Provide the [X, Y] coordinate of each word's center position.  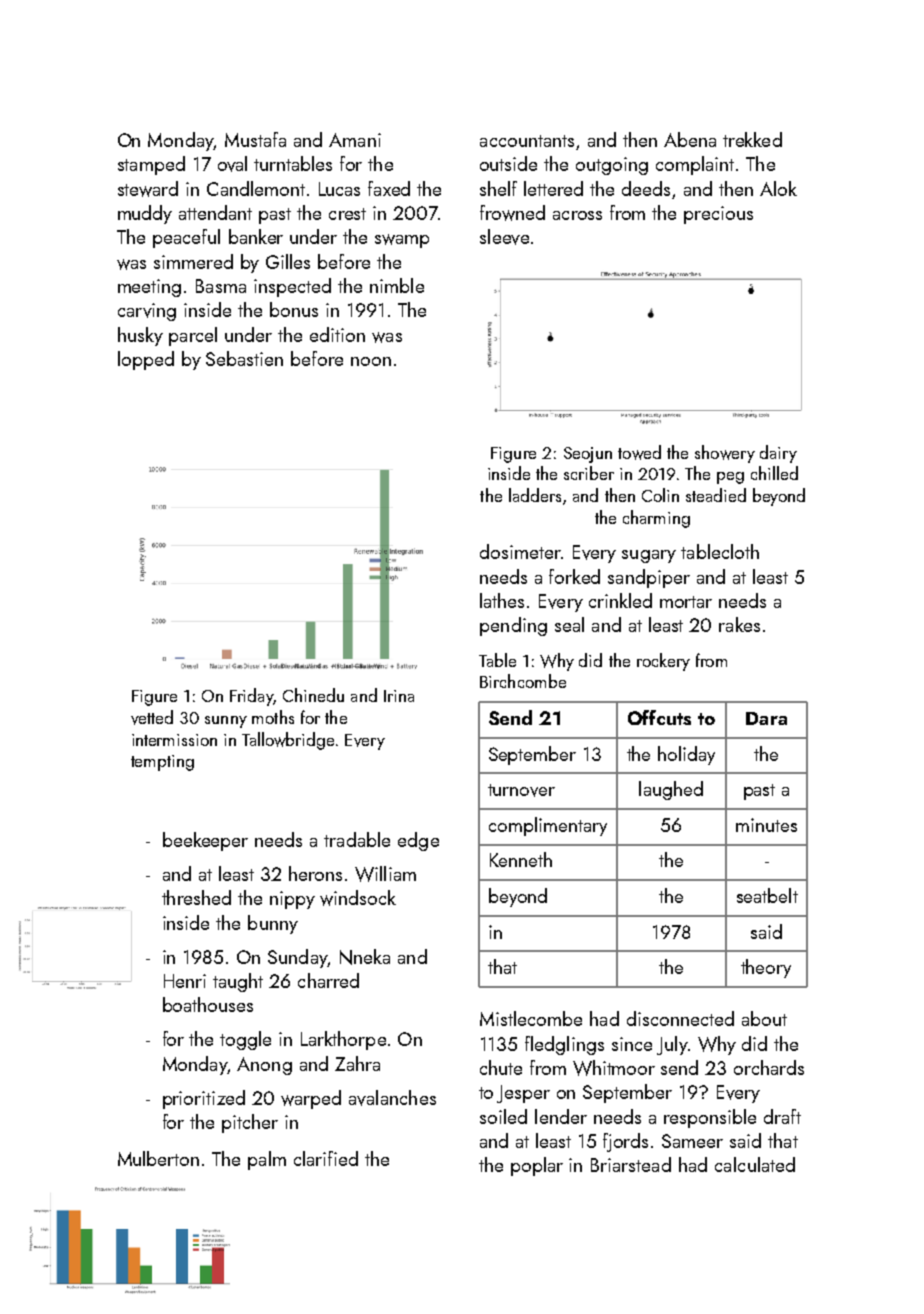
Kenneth [521, 859]
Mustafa [255, 139]
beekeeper [205, 841]
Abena [690, 139]
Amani [355, 140]
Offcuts [659, 717]
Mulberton [158, 1158]
